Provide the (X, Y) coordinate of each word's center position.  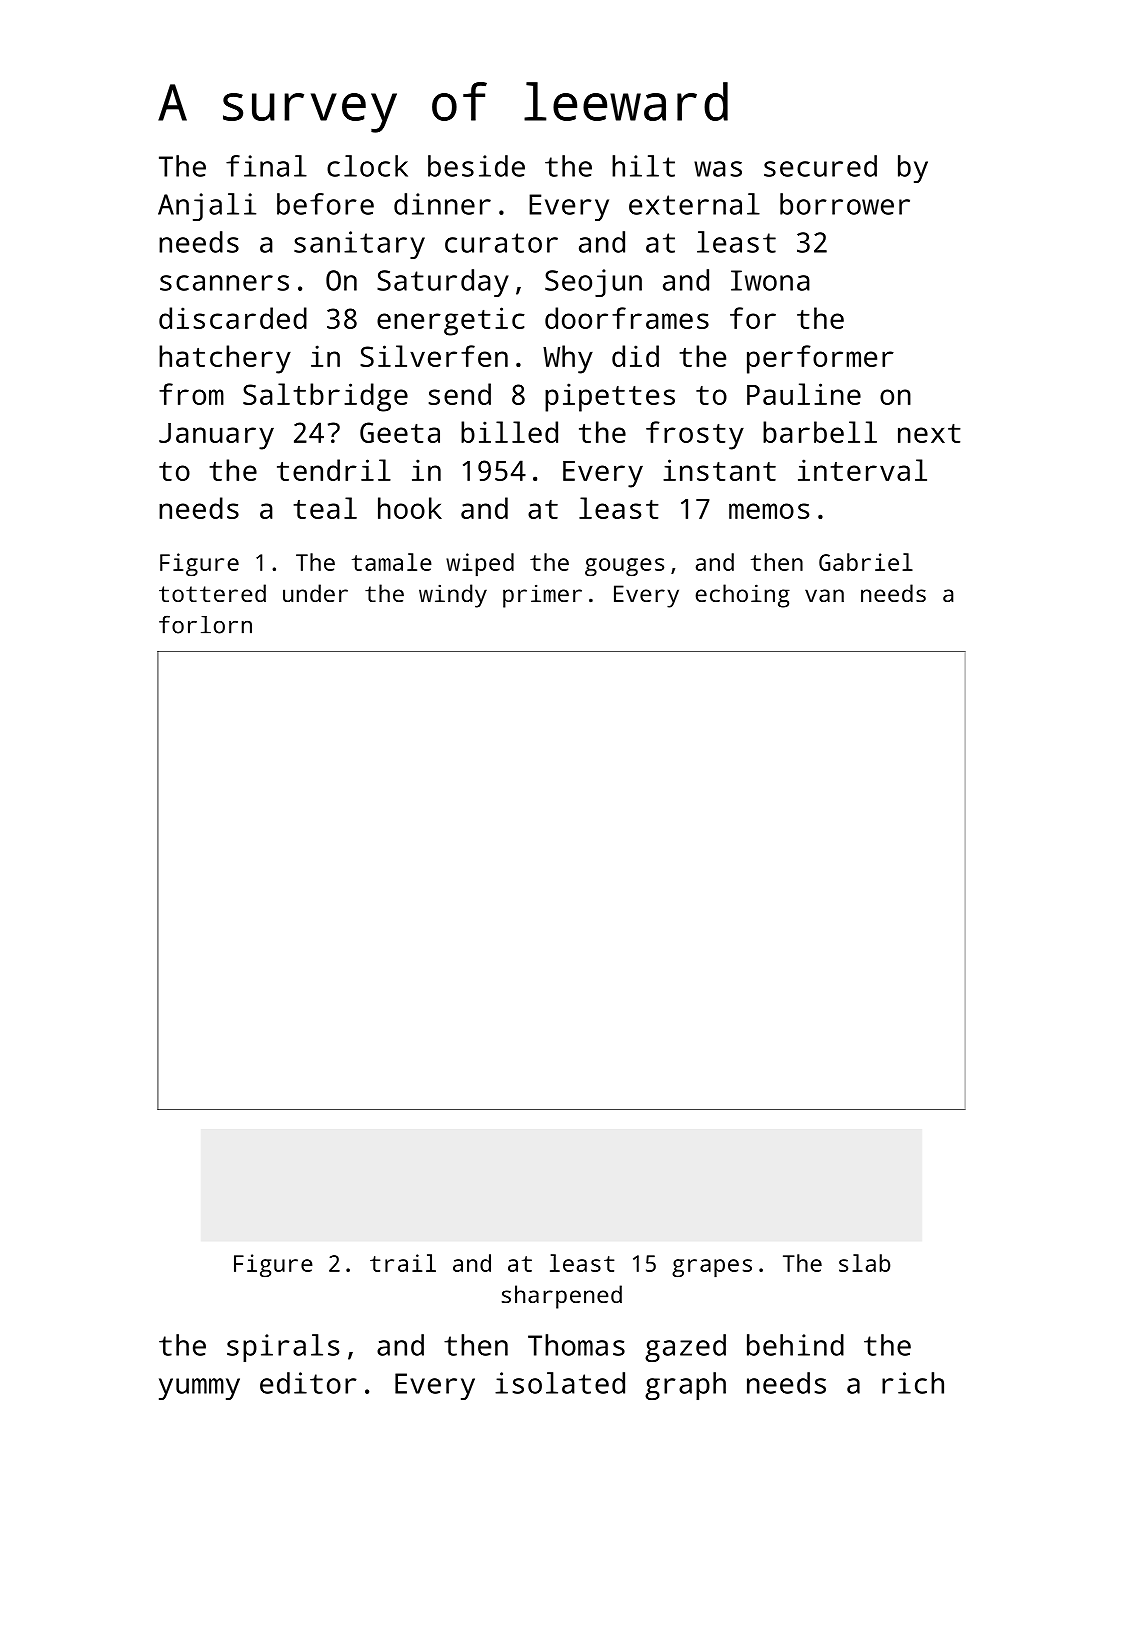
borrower (845, 204)
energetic (451, 321)
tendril (334, 470)
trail (403, 1263)
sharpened (562, 1297)
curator (501, 243)
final (266, 166)
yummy (199, 1389)
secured (820, 166)
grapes (712, 1268)
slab (864, 1263)
